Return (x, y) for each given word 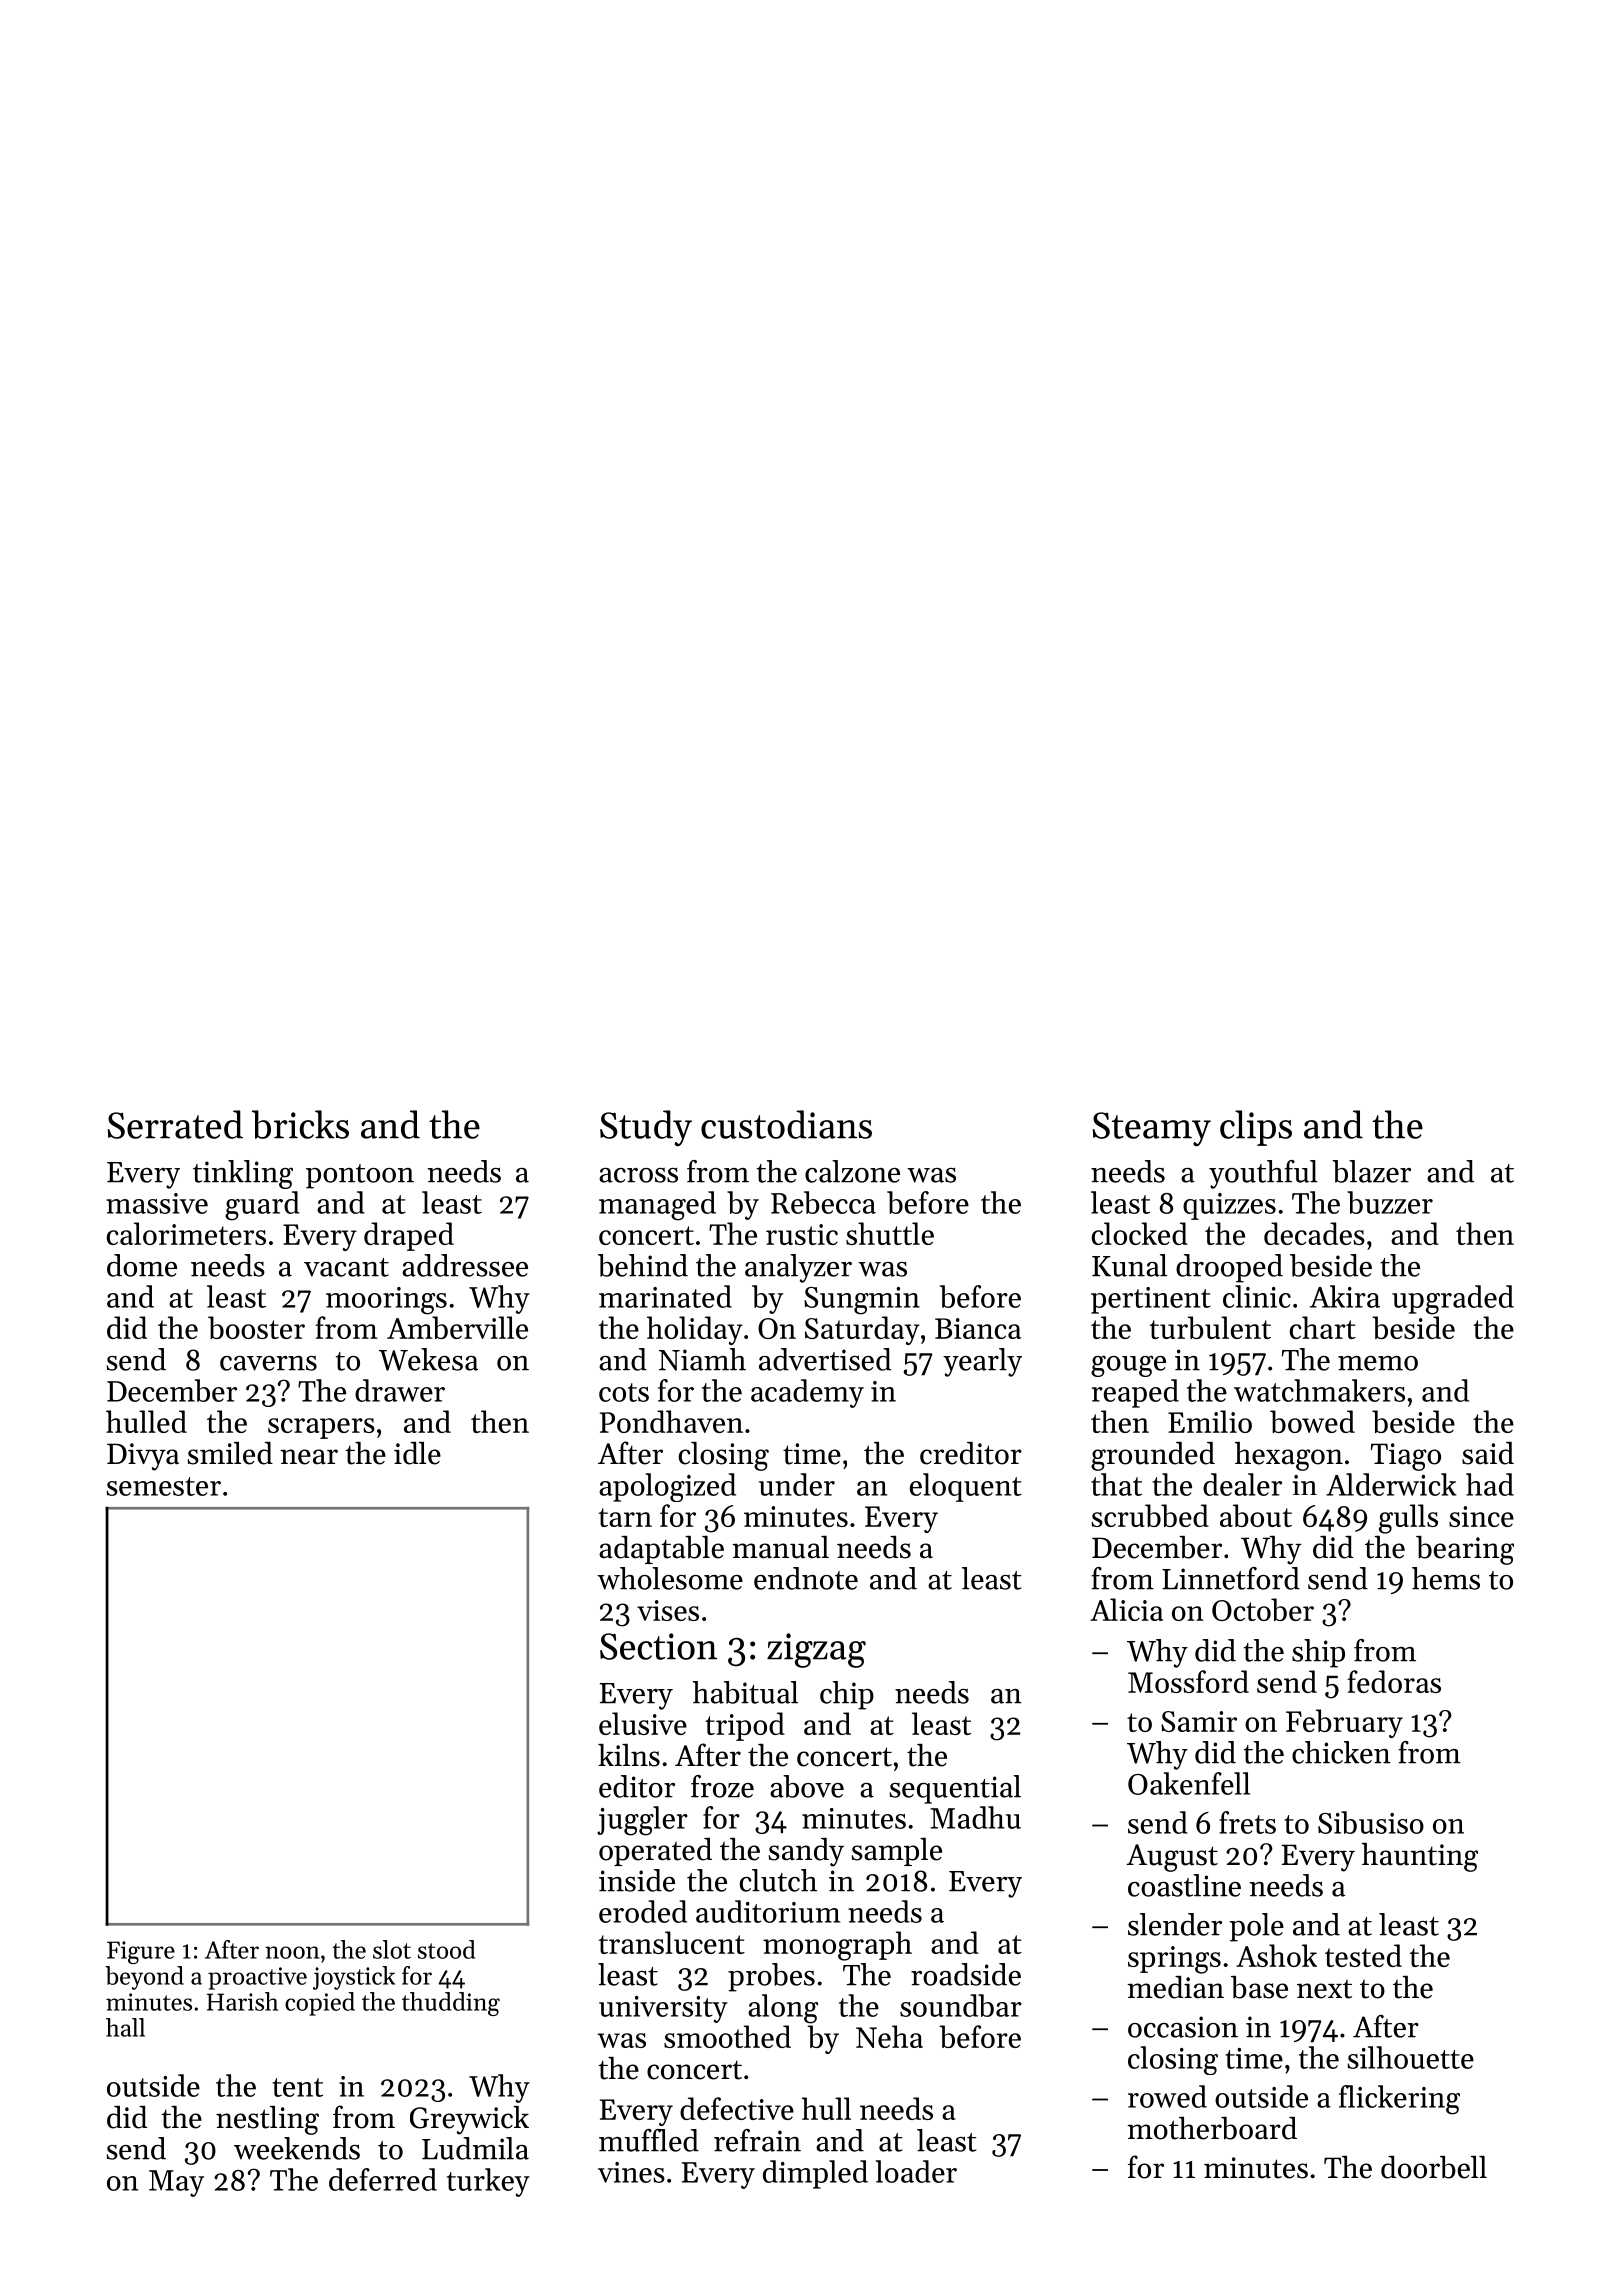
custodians (786, 1124)
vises (668, 1610)
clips (1256, 1128)
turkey (488, 2182)
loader (916, 2171)
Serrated (175, 1124)
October (1263, 1609)
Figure (141, 1952)
